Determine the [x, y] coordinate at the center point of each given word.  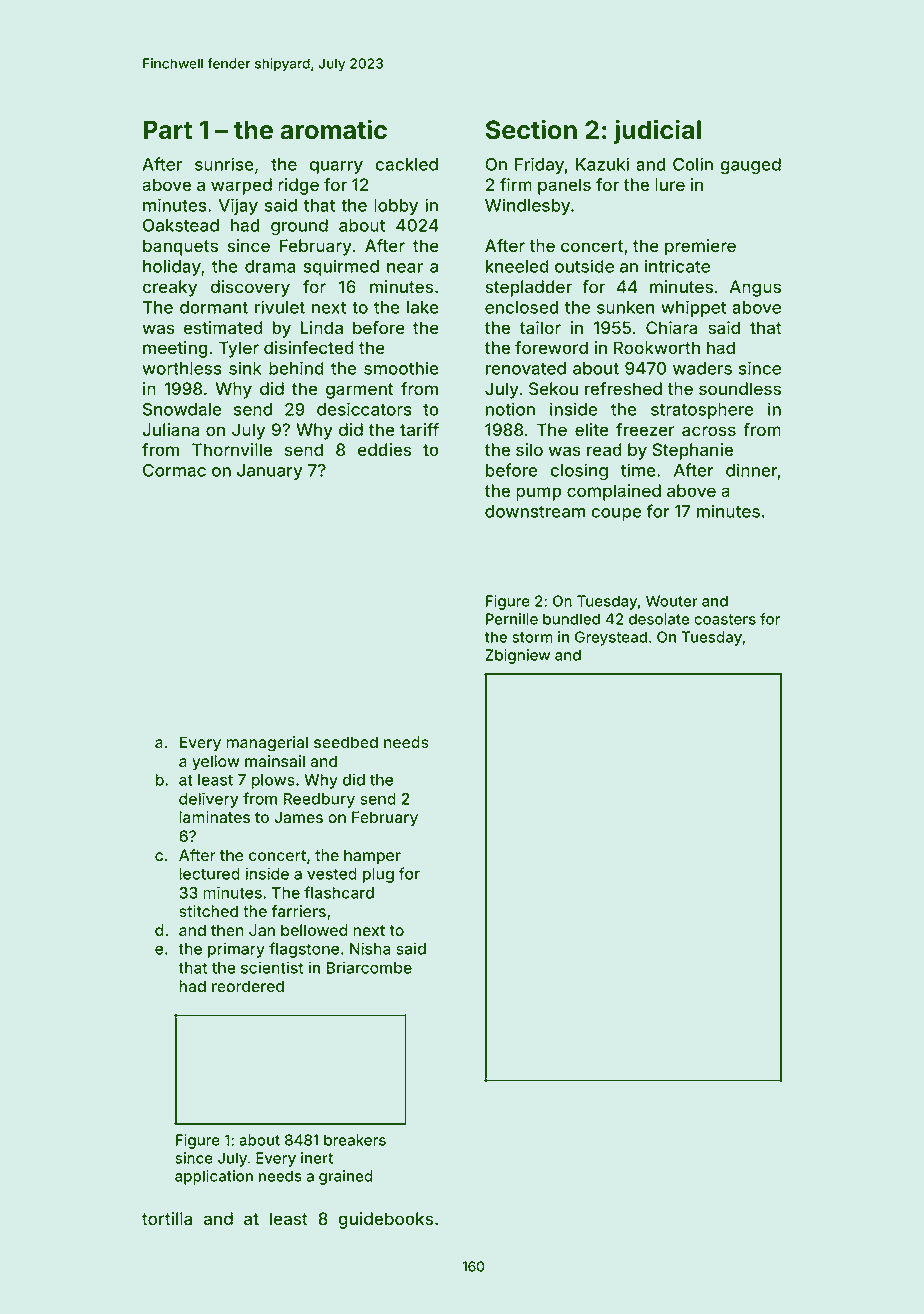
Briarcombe [369, 967]
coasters [725, 619]
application [214, 1177]
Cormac [174, 470]
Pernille [512, 619]
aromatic [333, 129]
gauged [751, 166]
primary [236, 950]
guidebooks [386, 1220]
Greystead [611, 638]
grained [346, 1177]
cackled [407, 164]
